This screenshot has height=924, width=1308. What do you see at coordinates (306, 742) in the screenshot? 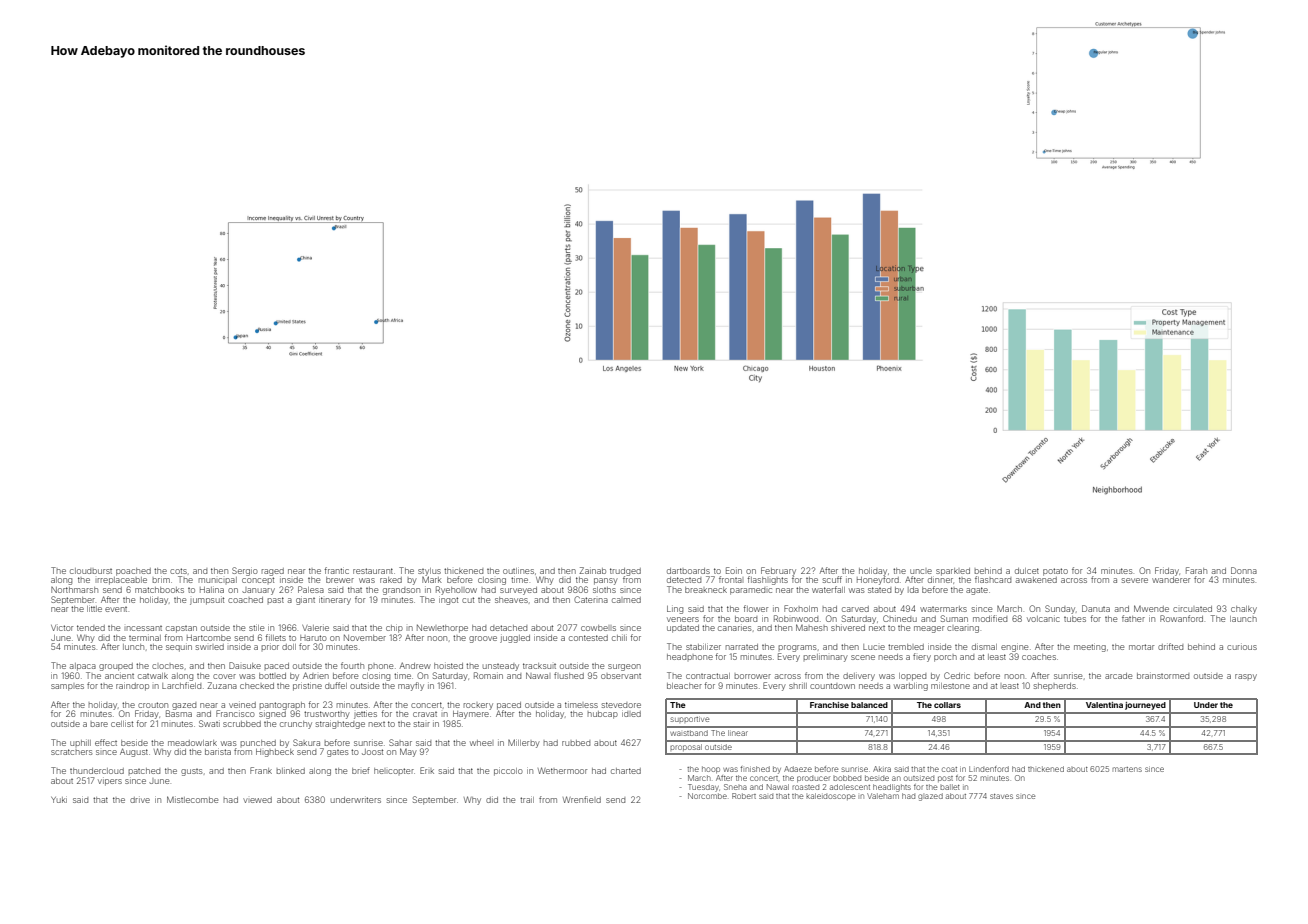
I see `Sakura` at bounding box center [306, 742].
